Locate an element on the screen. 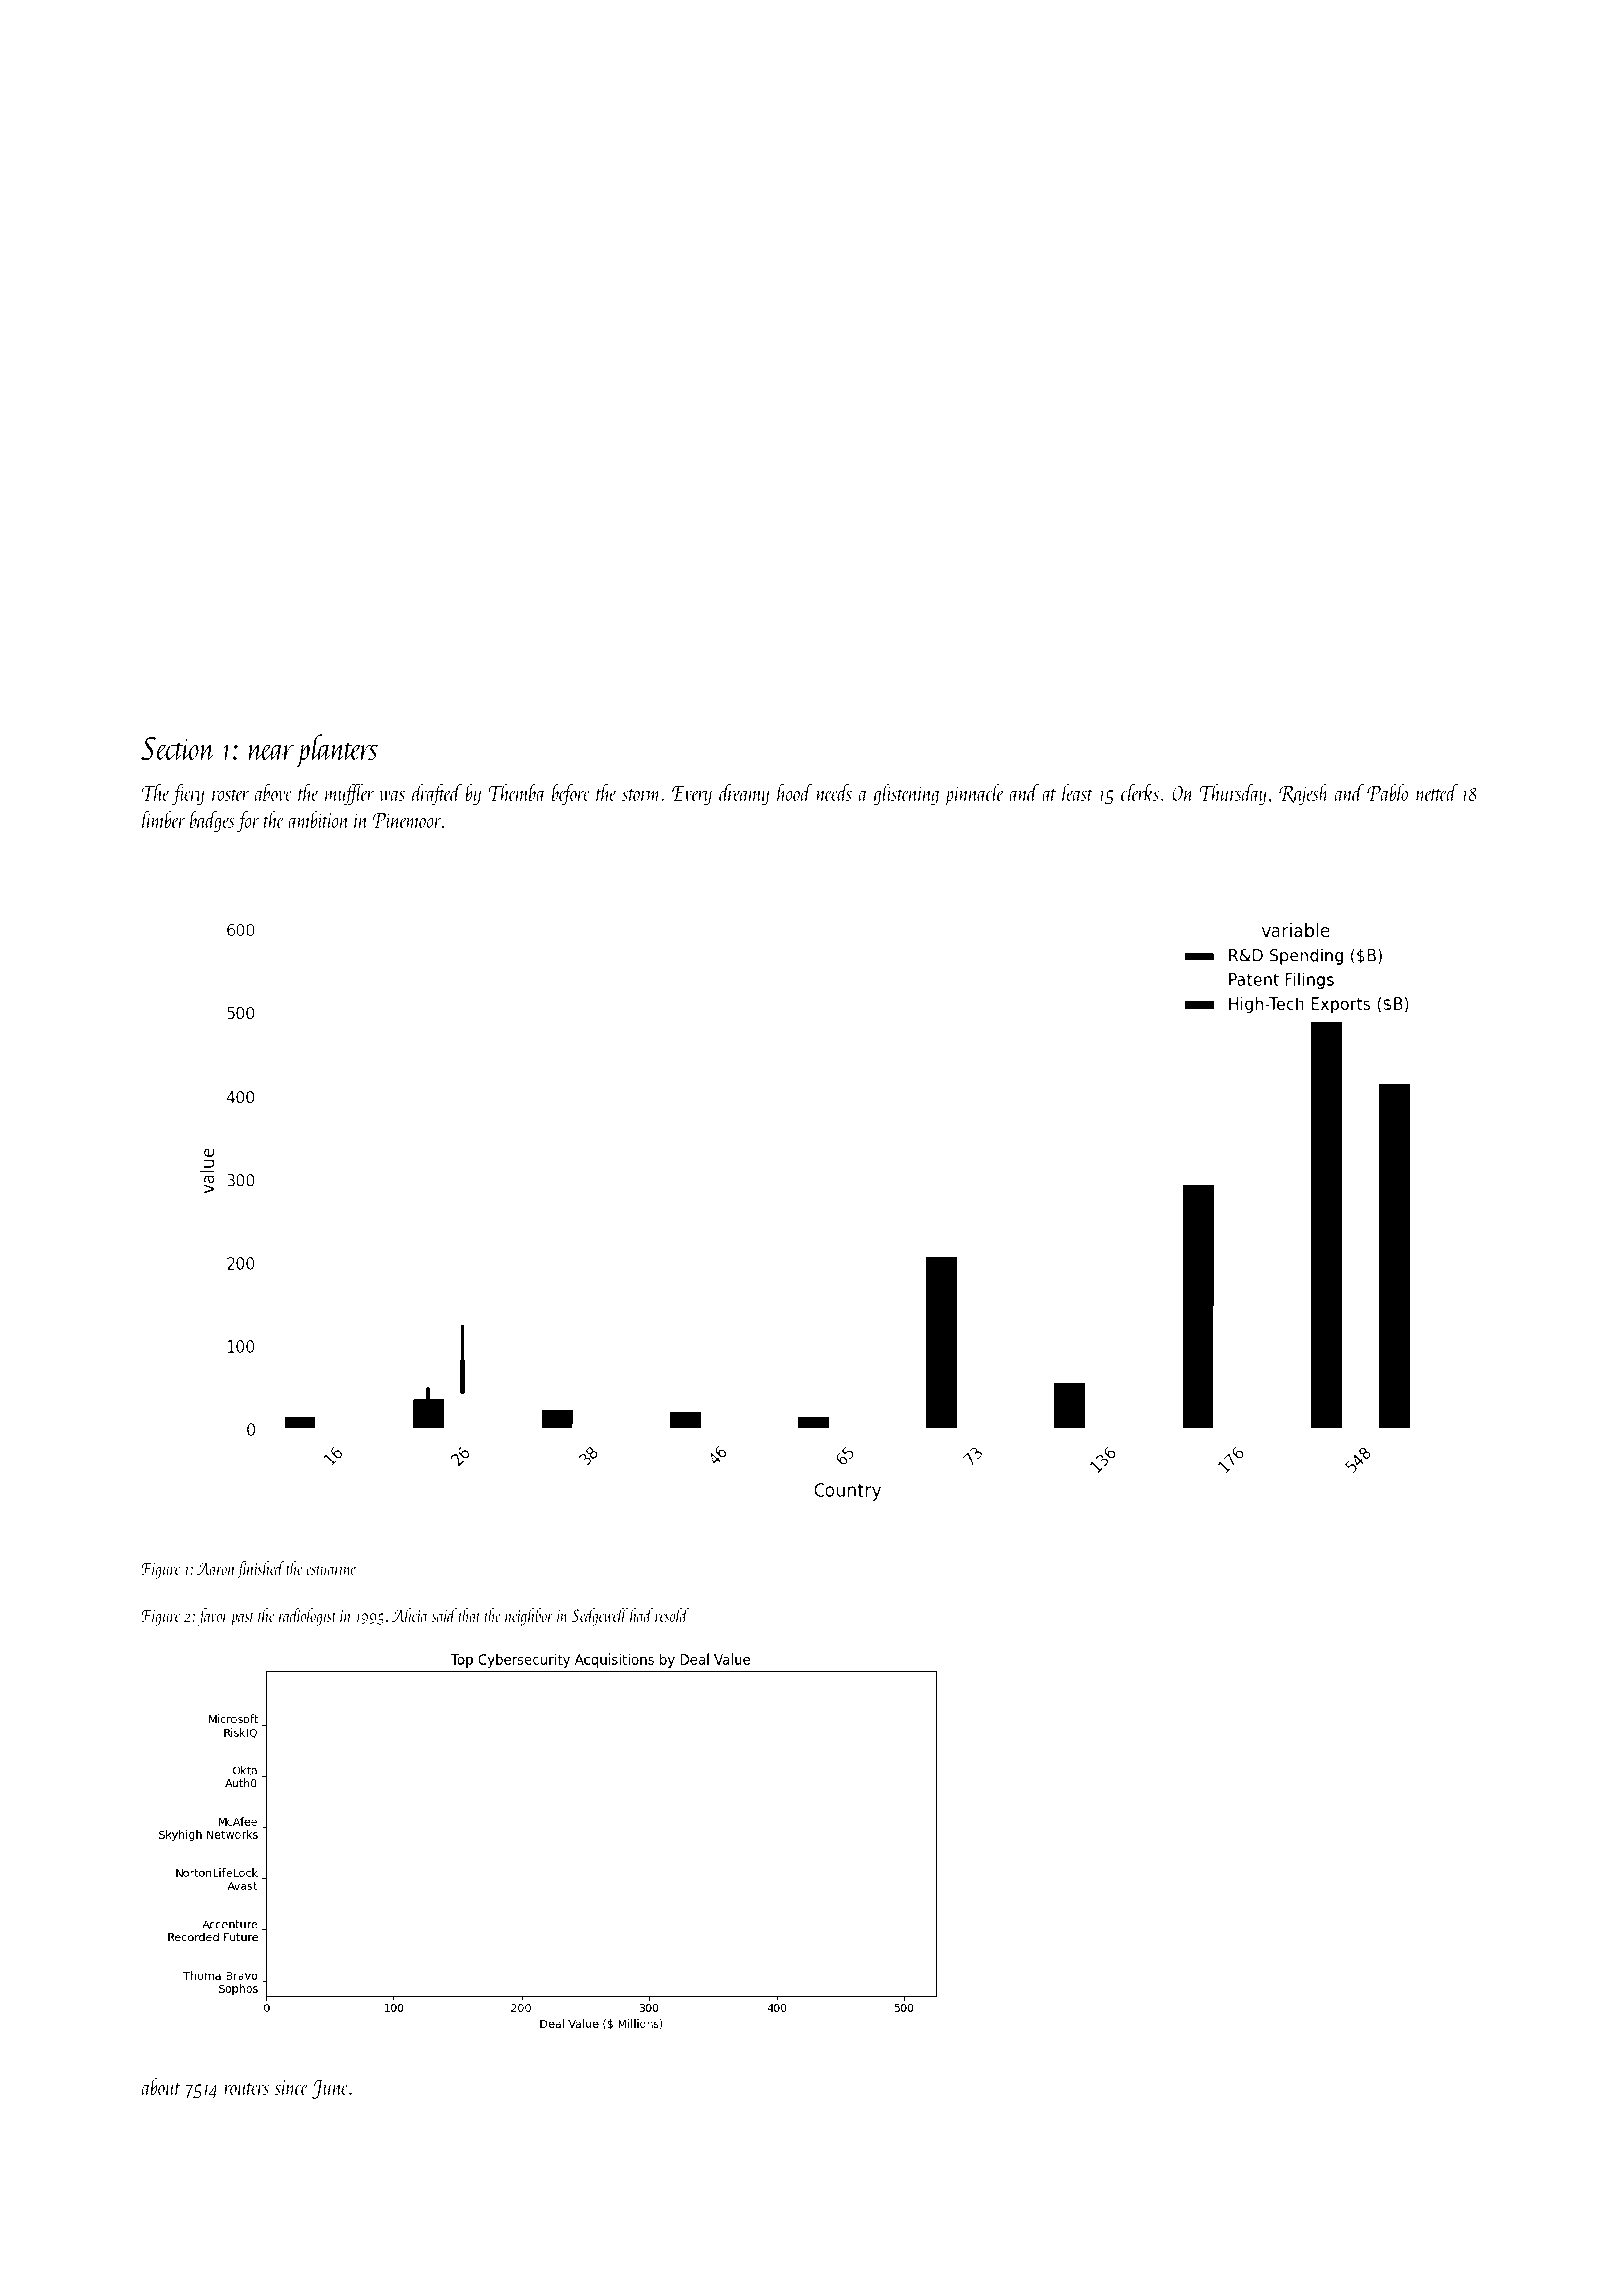  finished is located at coordinates (260, 1570).
